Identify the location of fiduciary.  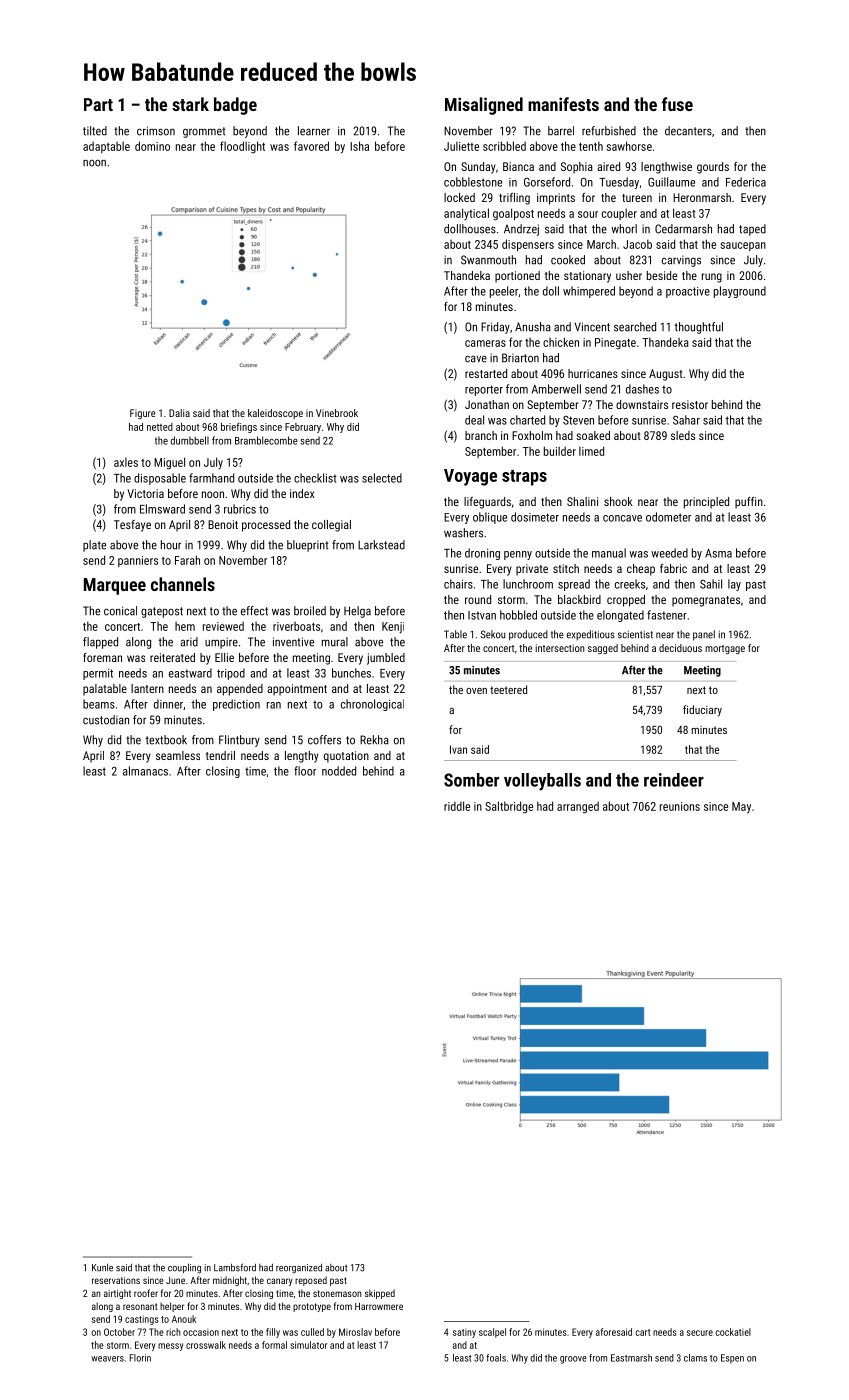
(702, 711).
